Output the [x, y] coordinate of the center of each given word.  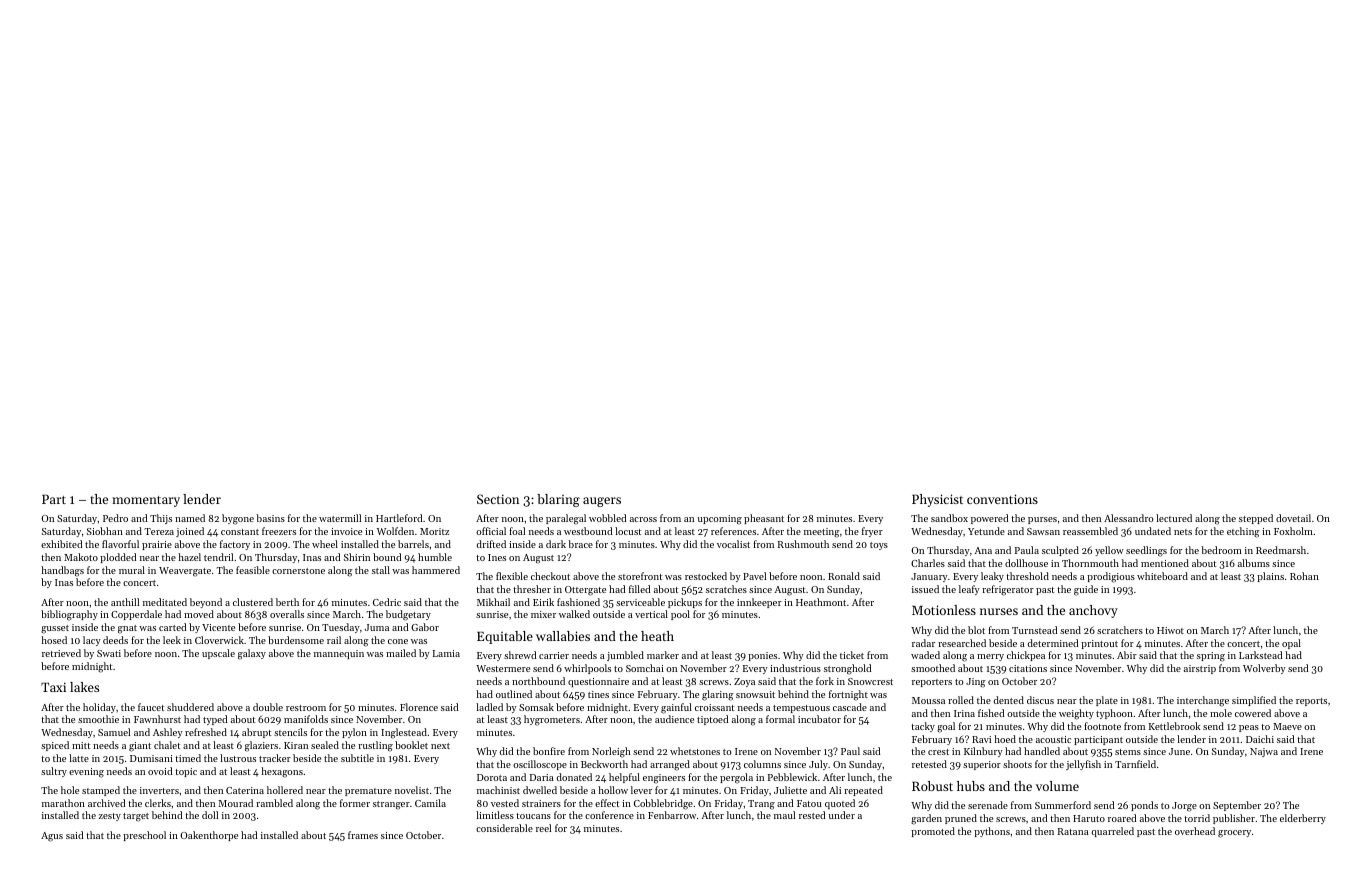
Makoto [81, 557]
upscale [218, 654]
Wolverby [1264, 669]
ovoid [160, 771]
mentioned [1165, 563]
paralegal [566, 519]
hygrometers [552, 720]
